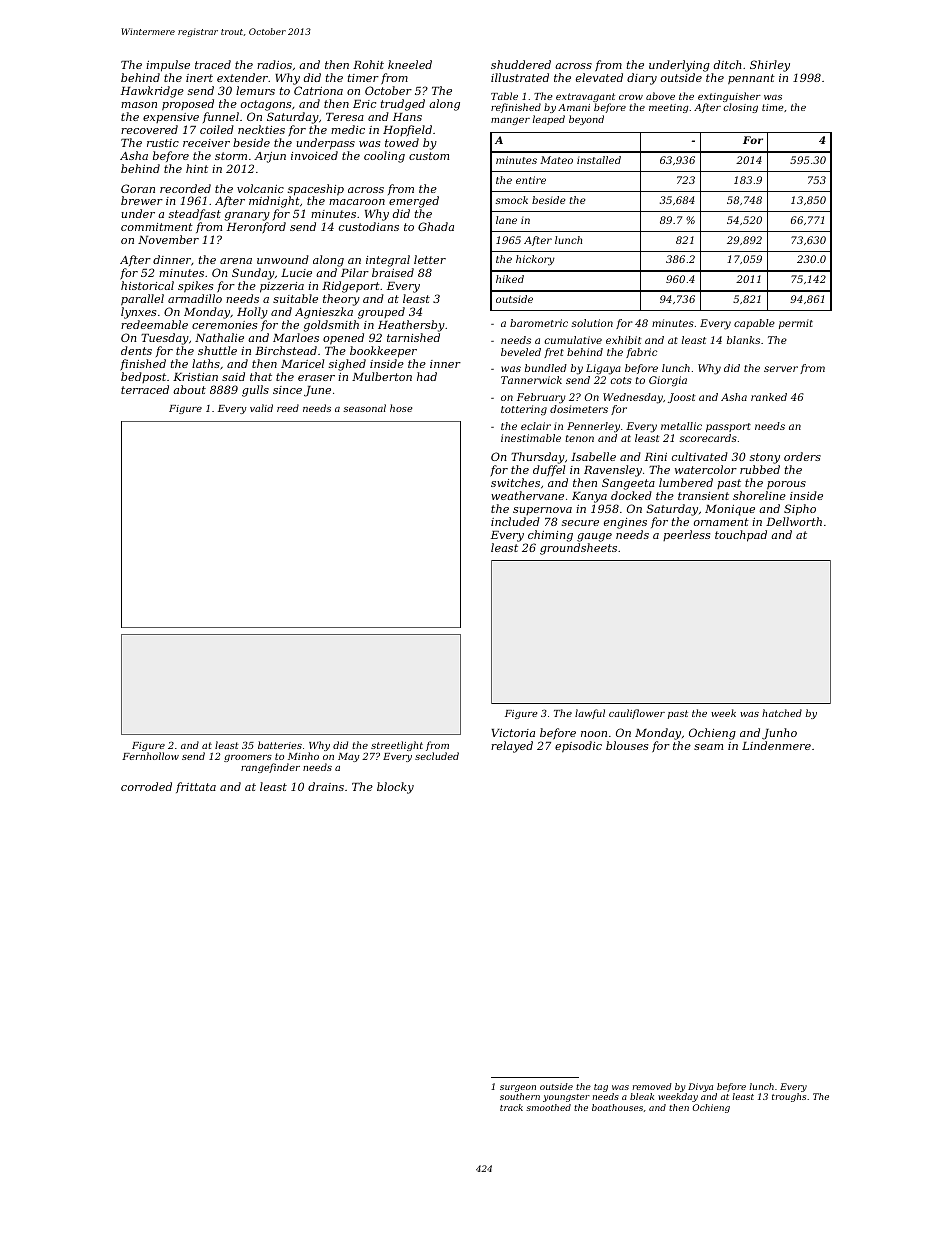  I want to click on groomers, so click(248, 758).
